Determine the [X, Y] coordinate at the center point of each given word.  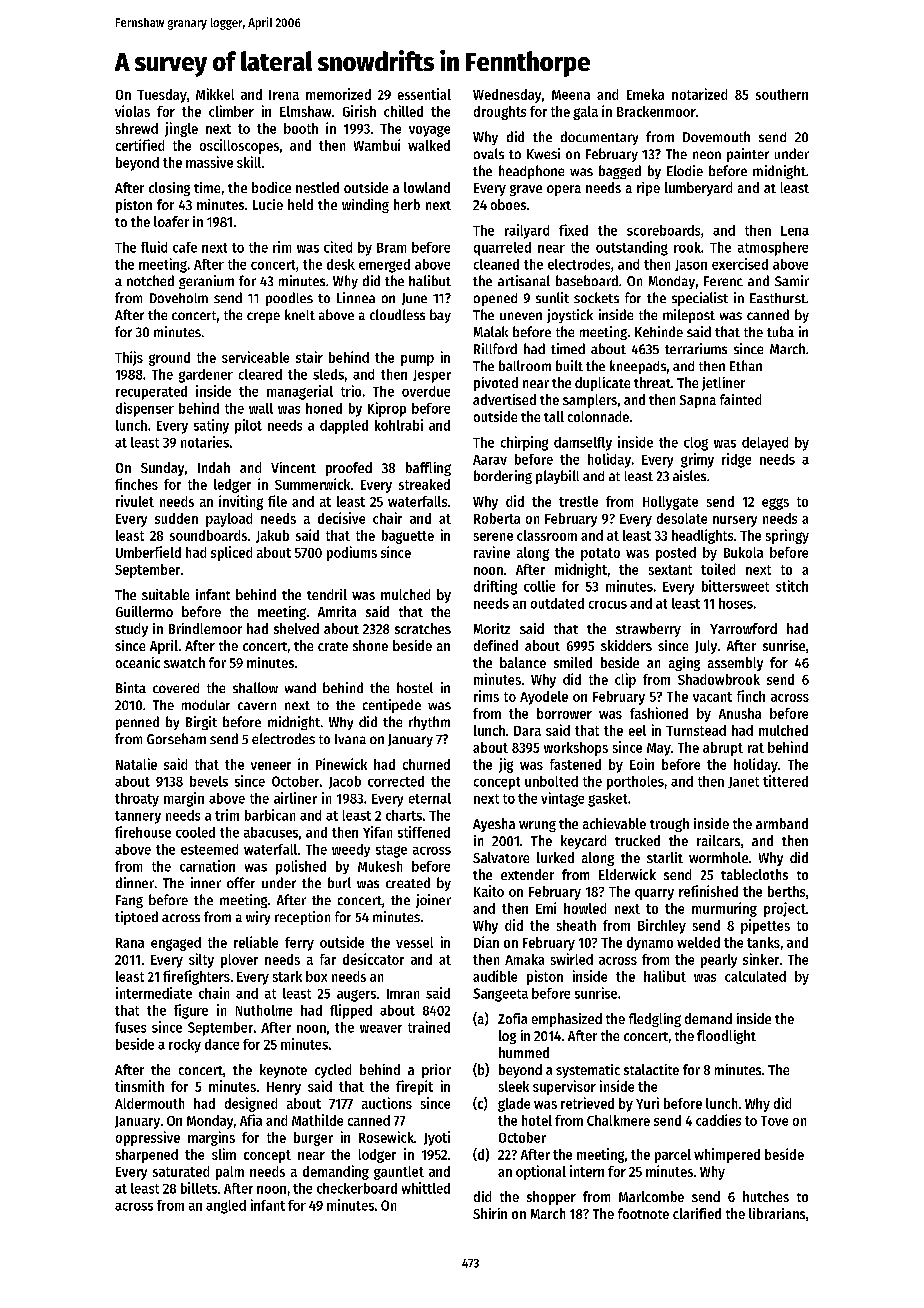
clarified [697, 1213]
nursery [735, 521]
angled [226, 1207]
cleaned [496, 264]
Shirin [490, 1213]
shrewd [137, 128]
